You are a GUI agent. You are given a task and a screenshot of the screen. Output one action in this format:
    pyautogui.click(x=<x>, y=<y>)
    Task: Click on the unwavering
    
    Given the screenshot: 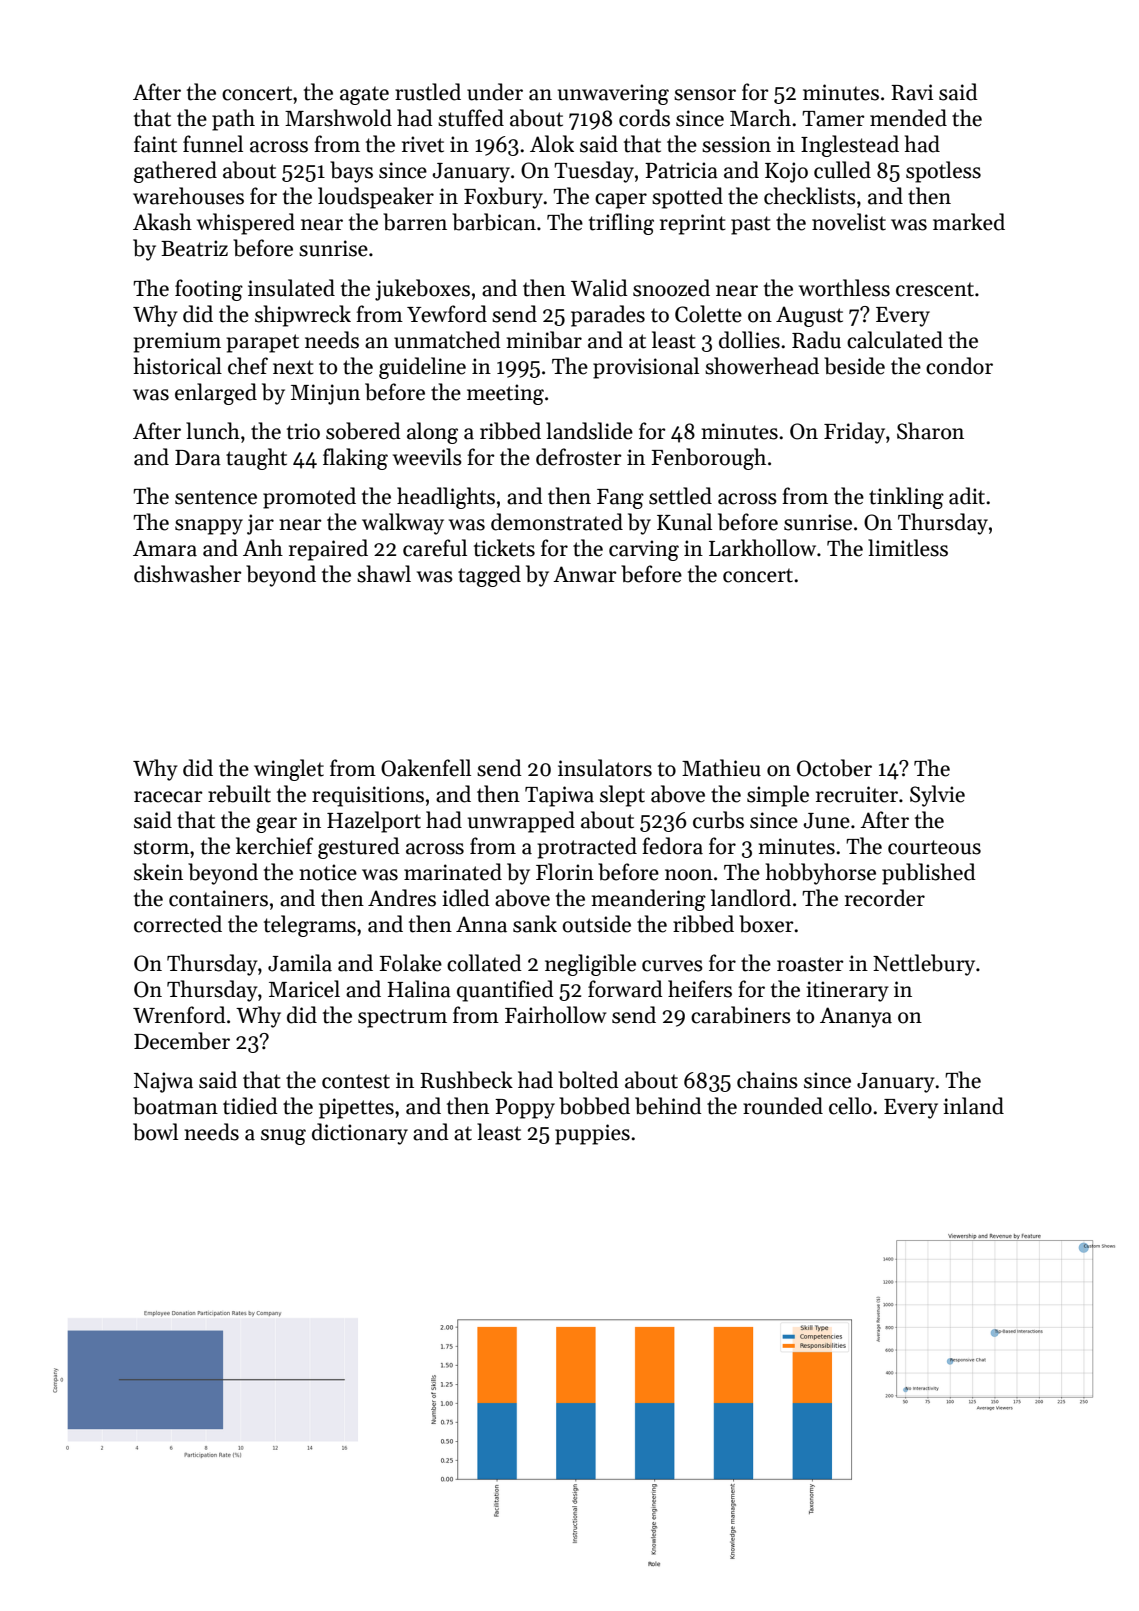 What is the action you would take?
    pyautogui.click(x=613, y=94)
